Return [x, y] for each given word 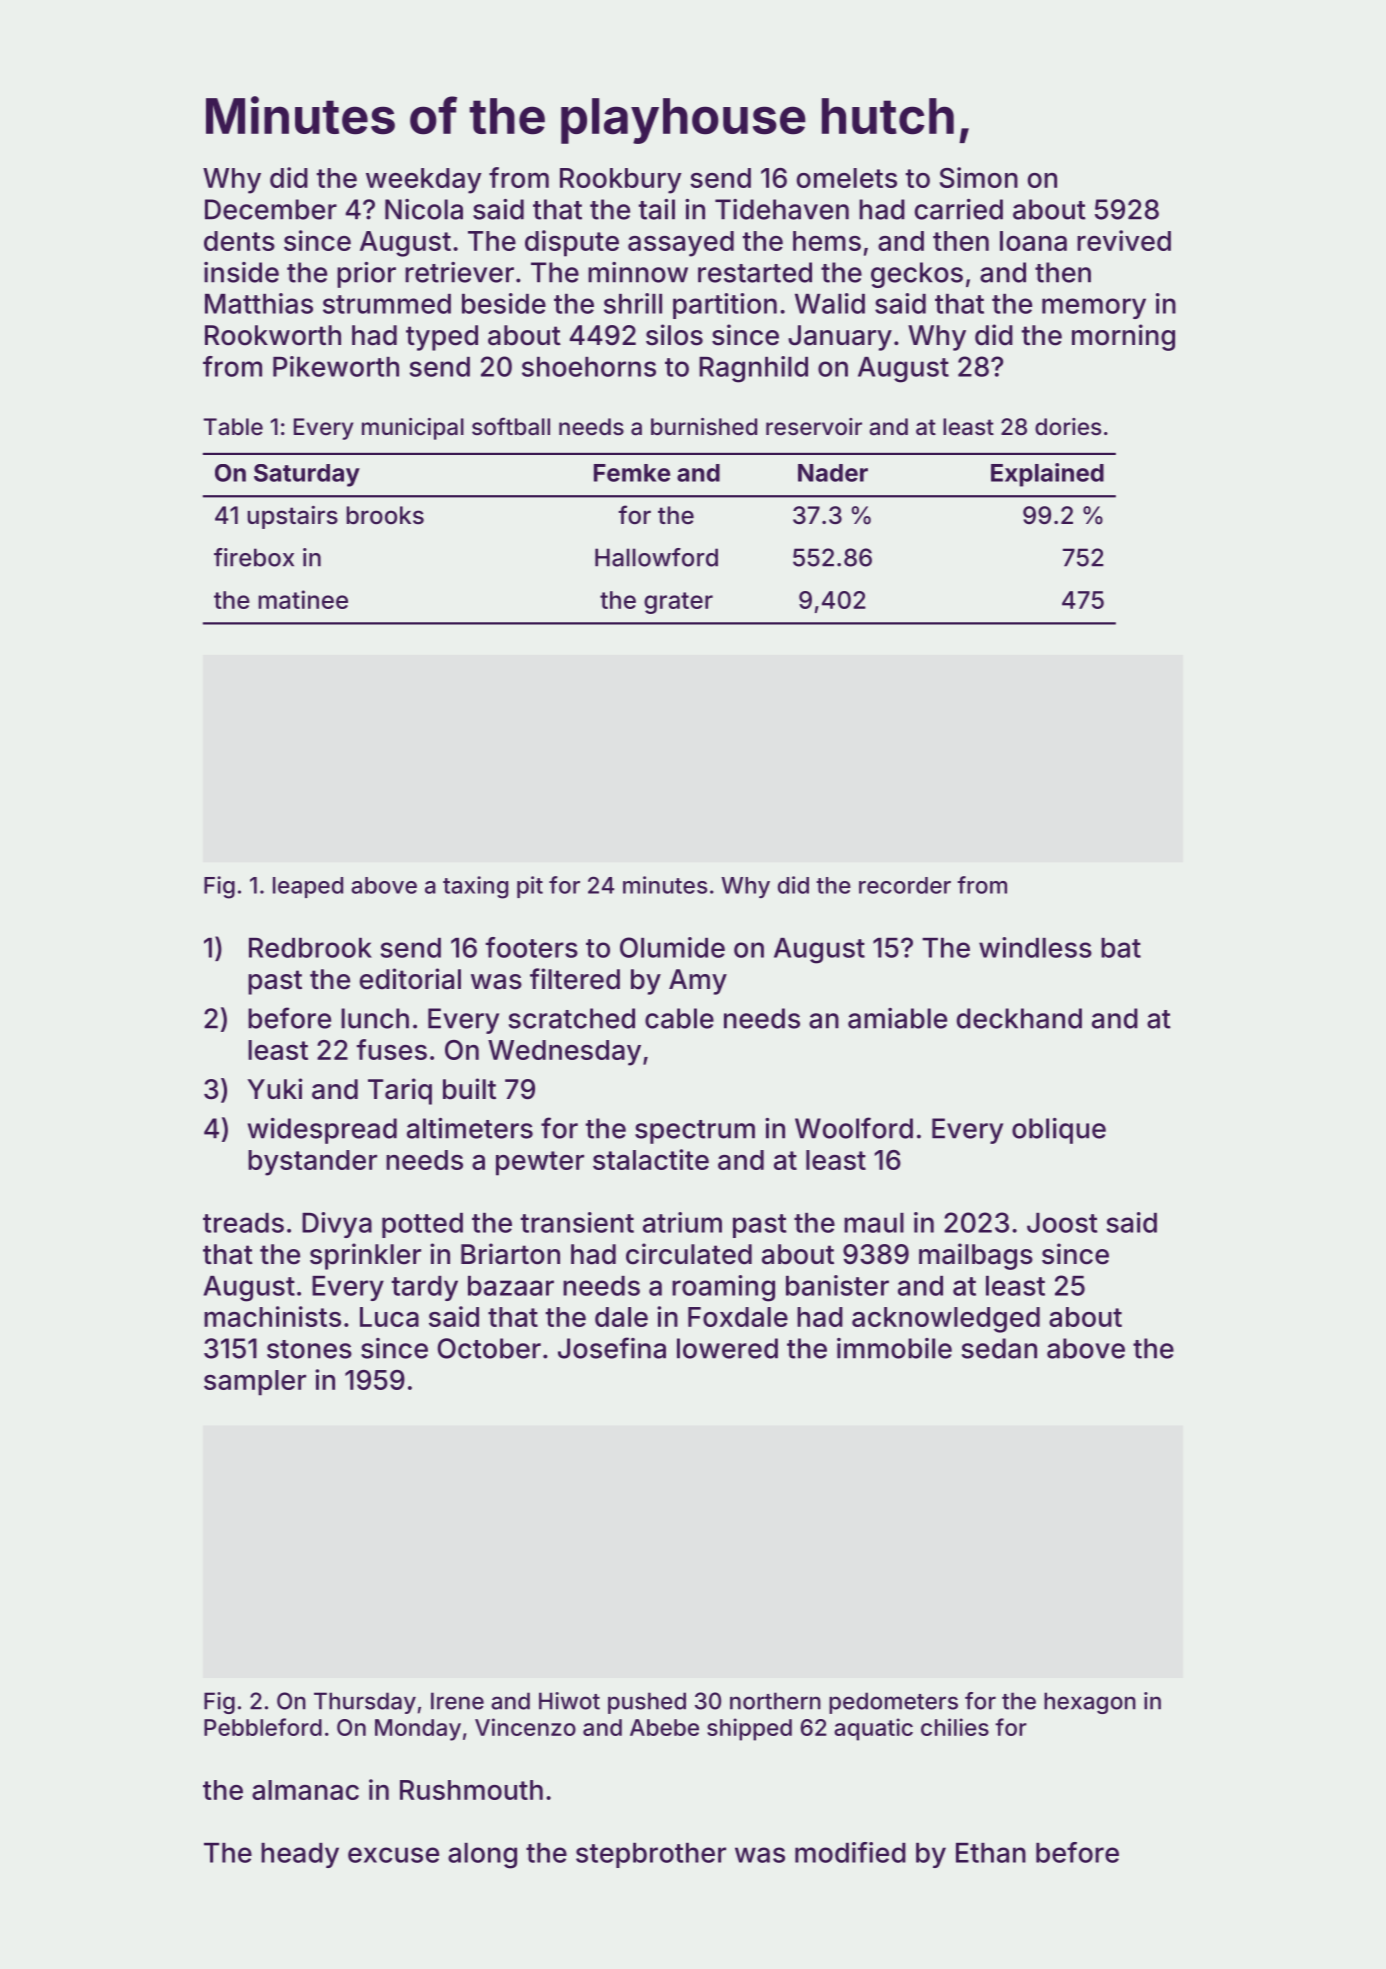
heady [300, 1855]
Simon [979, 177]
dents [239, 241]
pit [530, 887]
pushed [647, 1703]
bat [1121, 948]
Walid [830, 303]
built [469, 1089]
